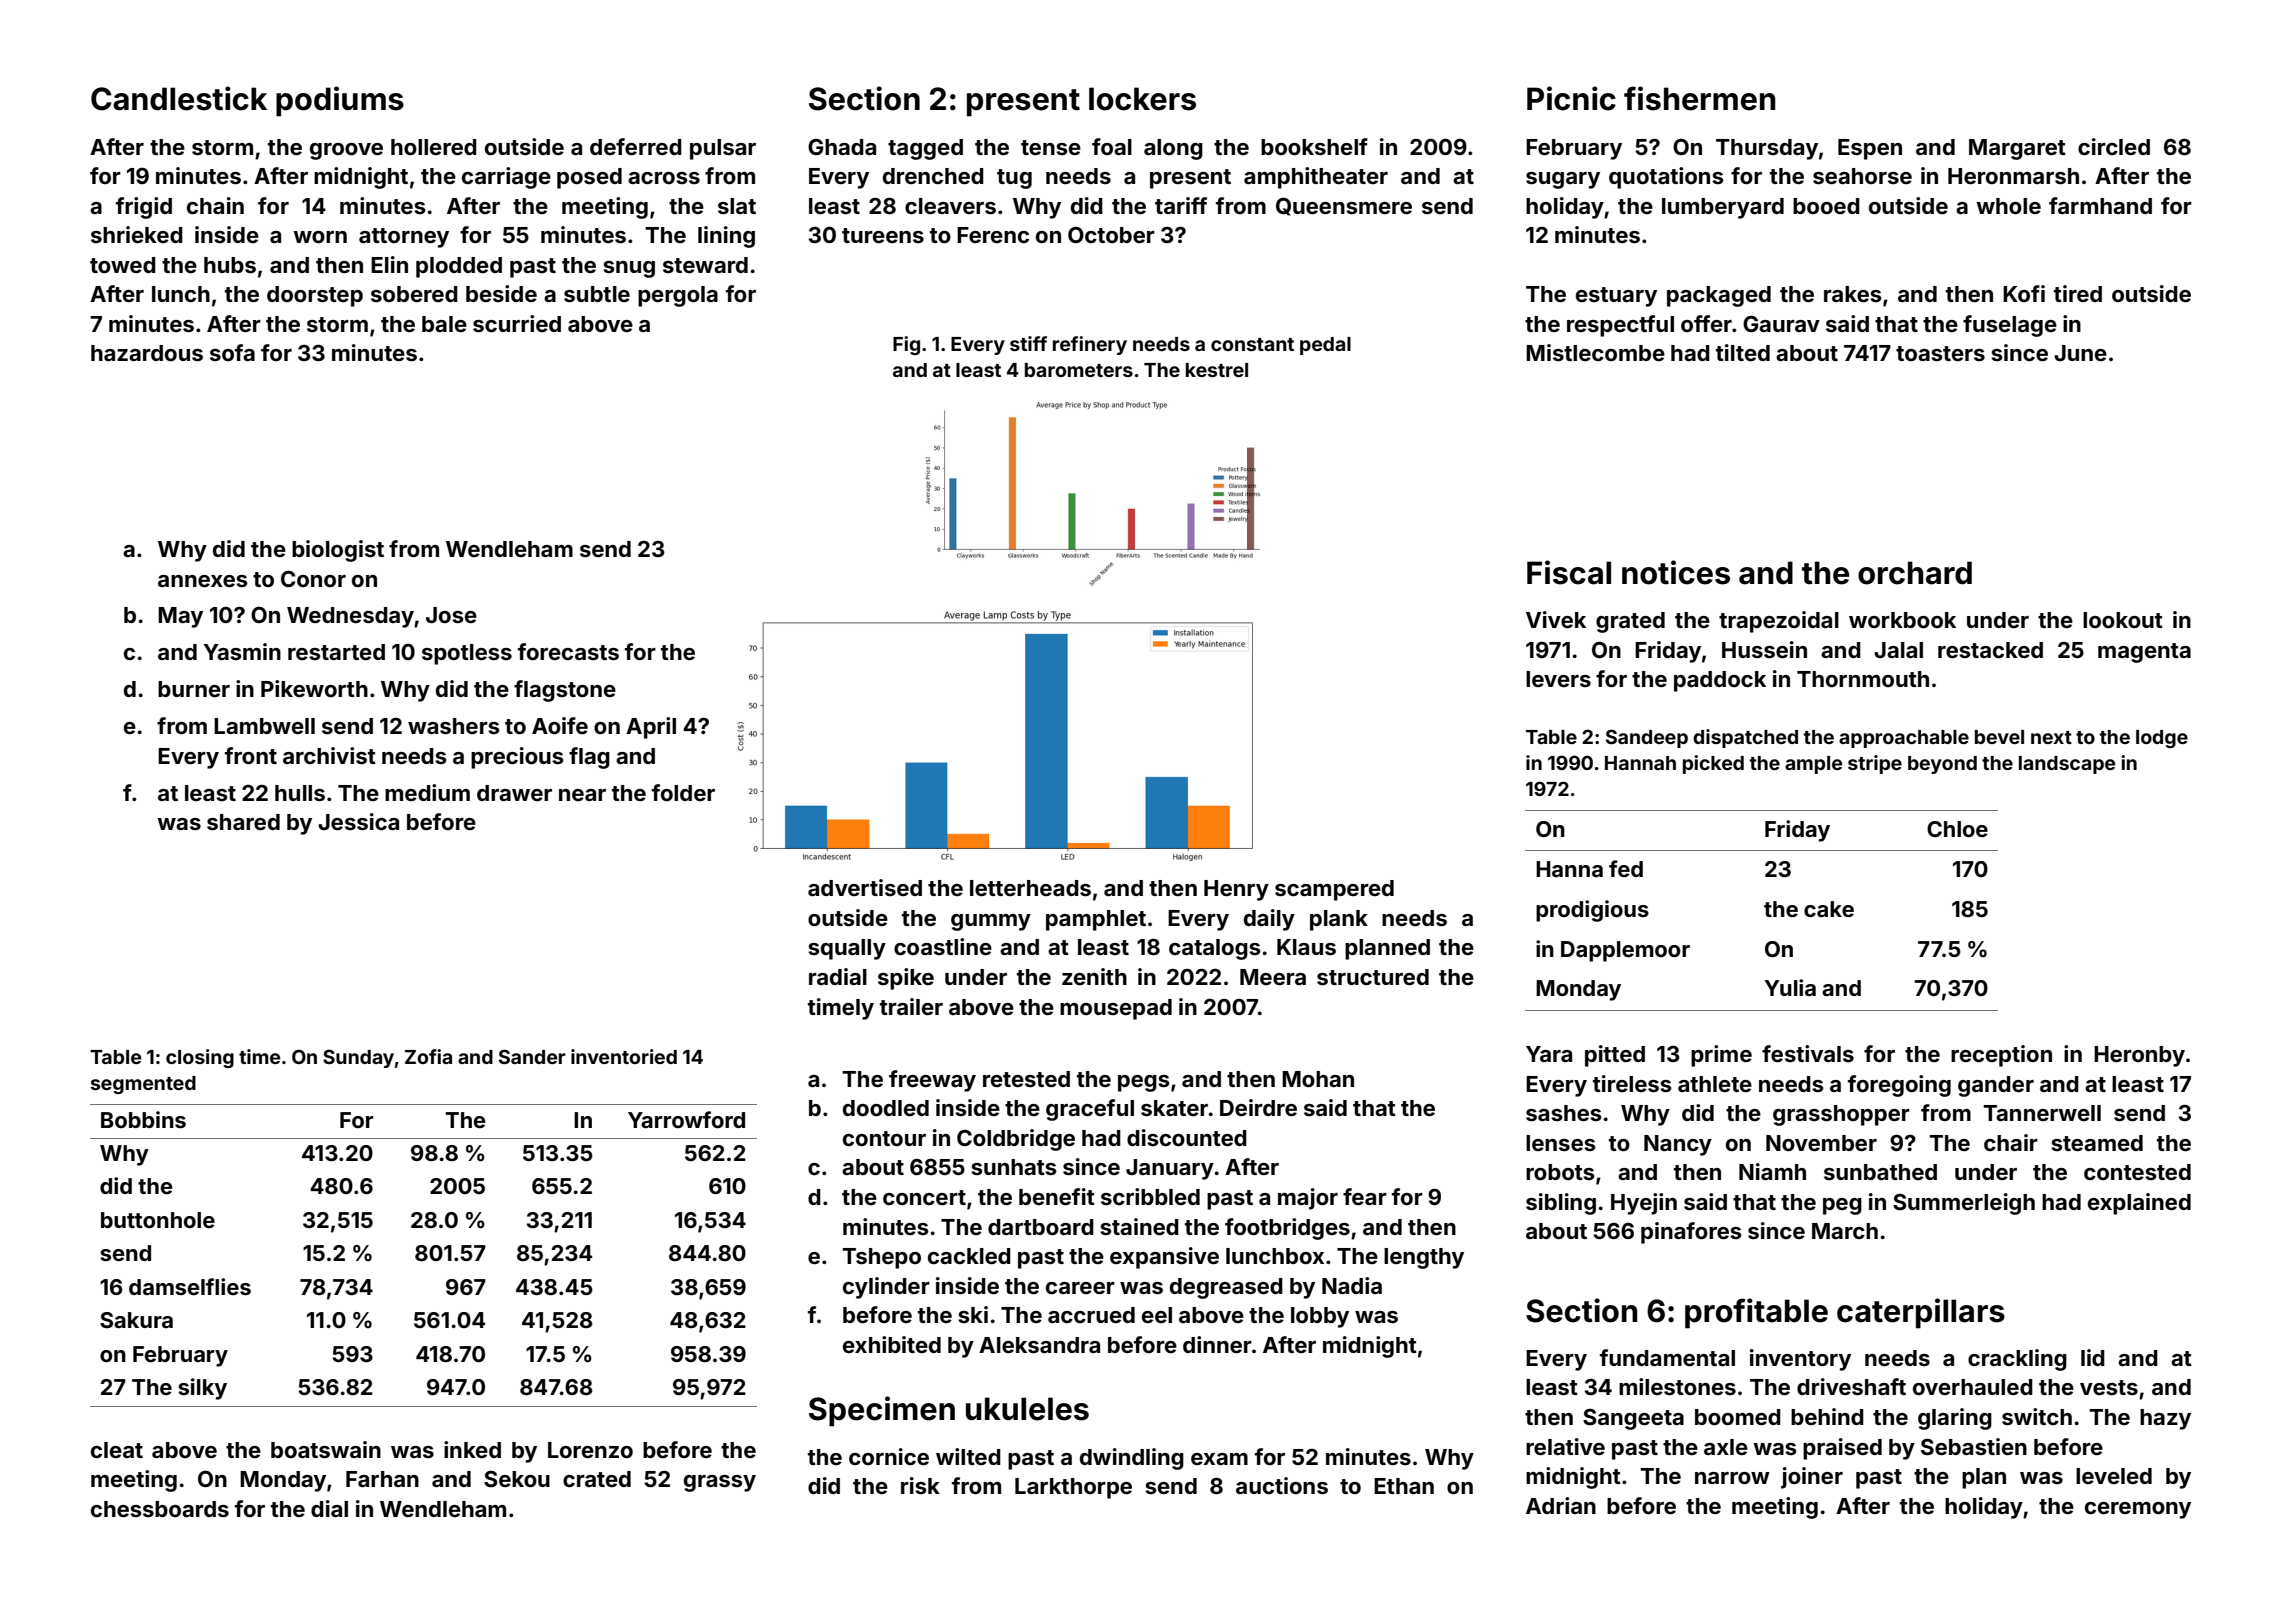 The image size is (2282, 1614). I want to click on Lorenzo, so click(590, 1450).
